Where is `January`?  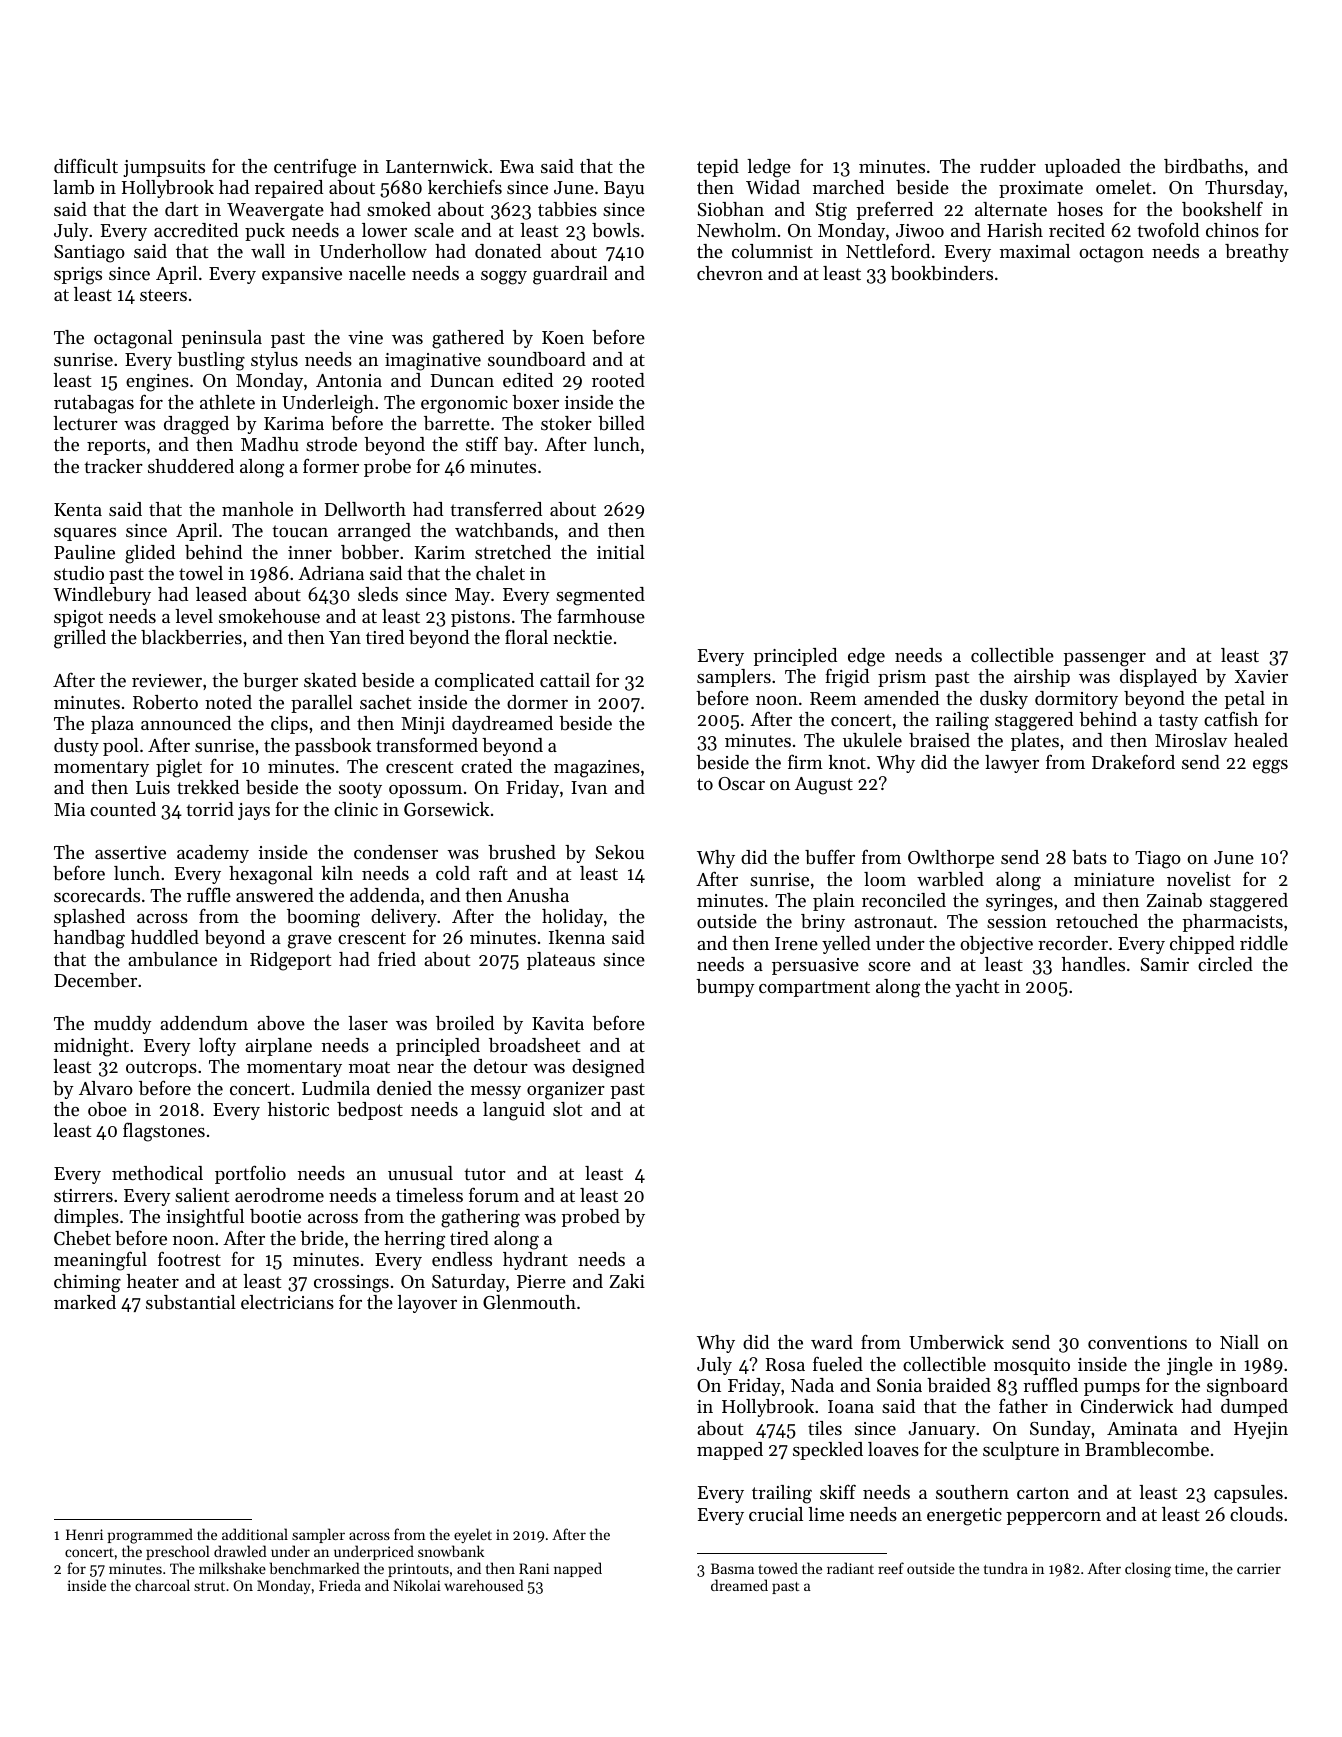 January is located at coordinates (942, 1430).
